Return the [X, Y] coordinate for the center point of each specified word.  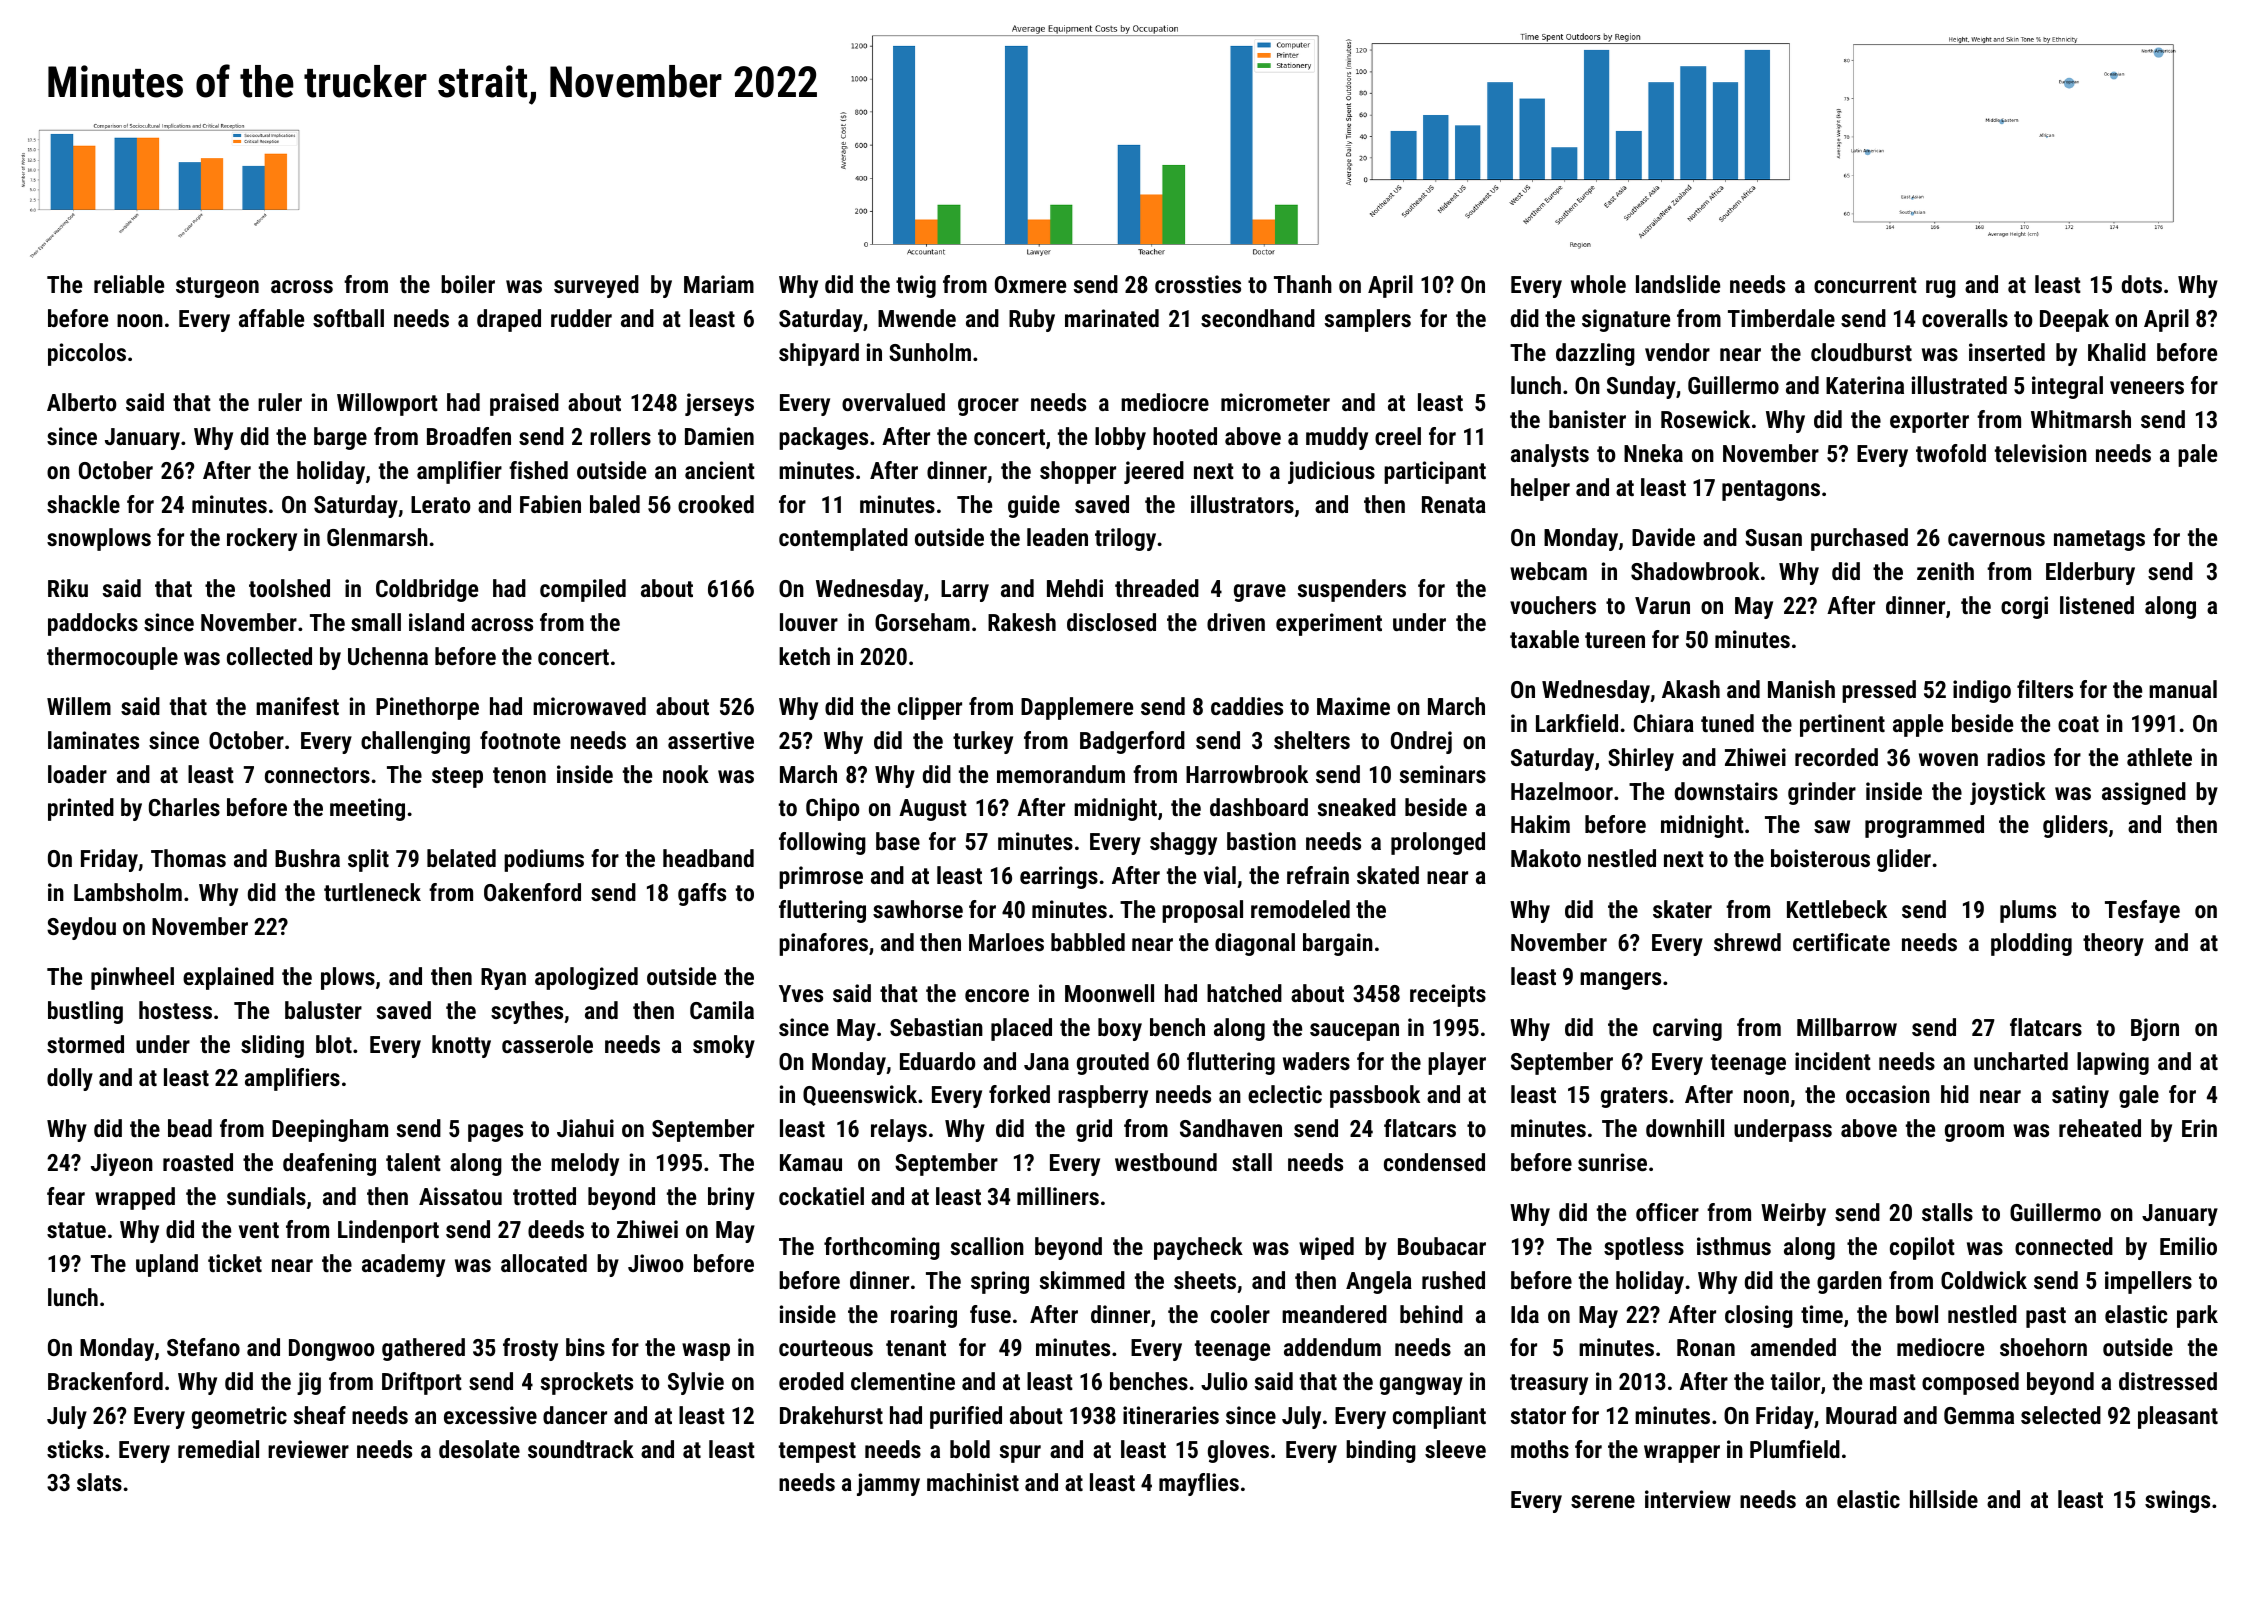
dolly [70, 1079]
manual [2183, 689]
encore [997, 995]
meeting [367, 809]
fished [538, 470]
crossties [1198, 284]
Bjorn [2155, 1029]
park [2197, 1316]
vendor [1677, 352]
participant [1435, 472]
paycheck [1198, 1248]
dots [2142, 284]
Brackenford [105, 1381]
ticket [235, 1263]
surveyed [596, 286]
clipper [930, 708]
